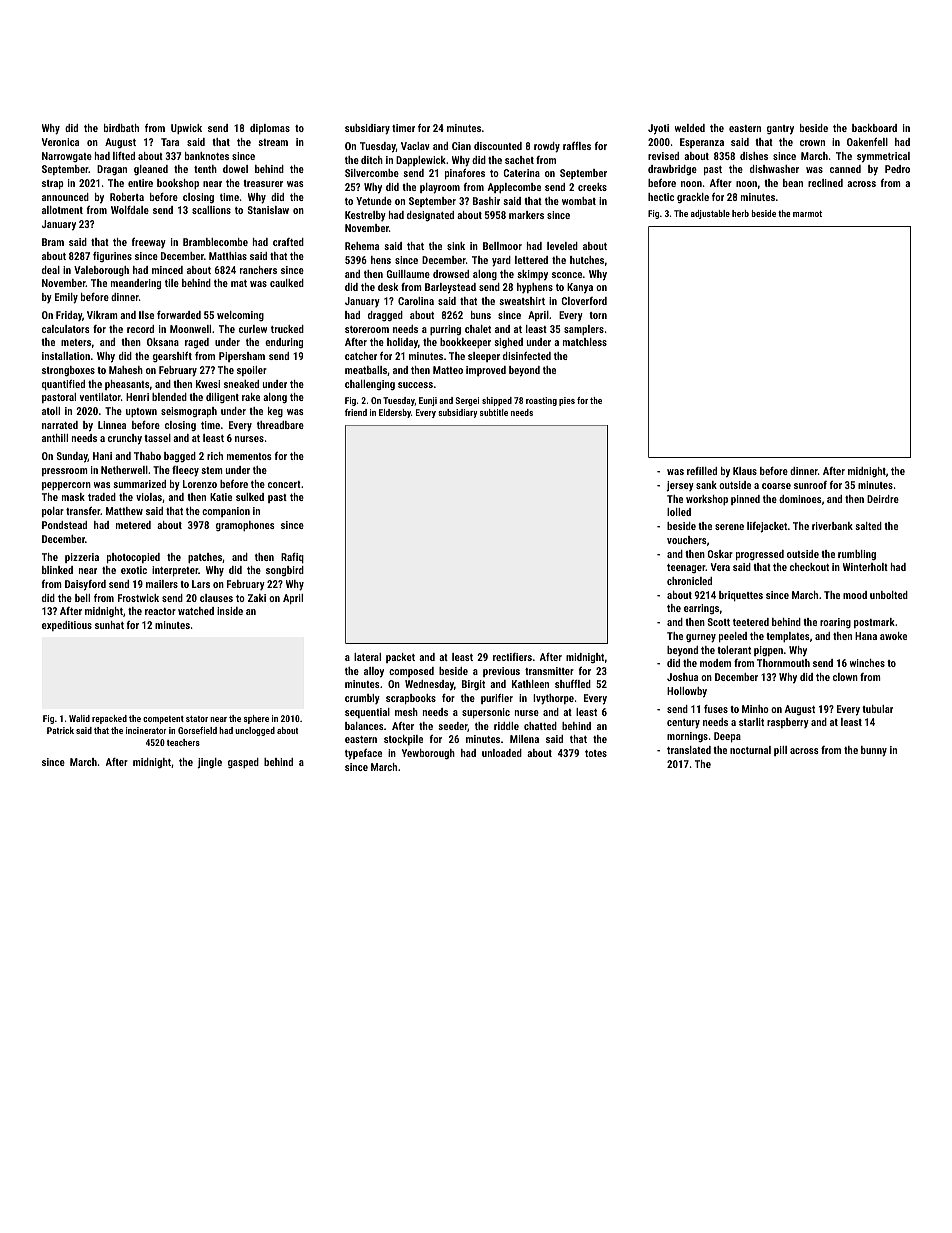  Describe the element at coordinates (415, 146) in the document. I see `Vaclav` at that location.
